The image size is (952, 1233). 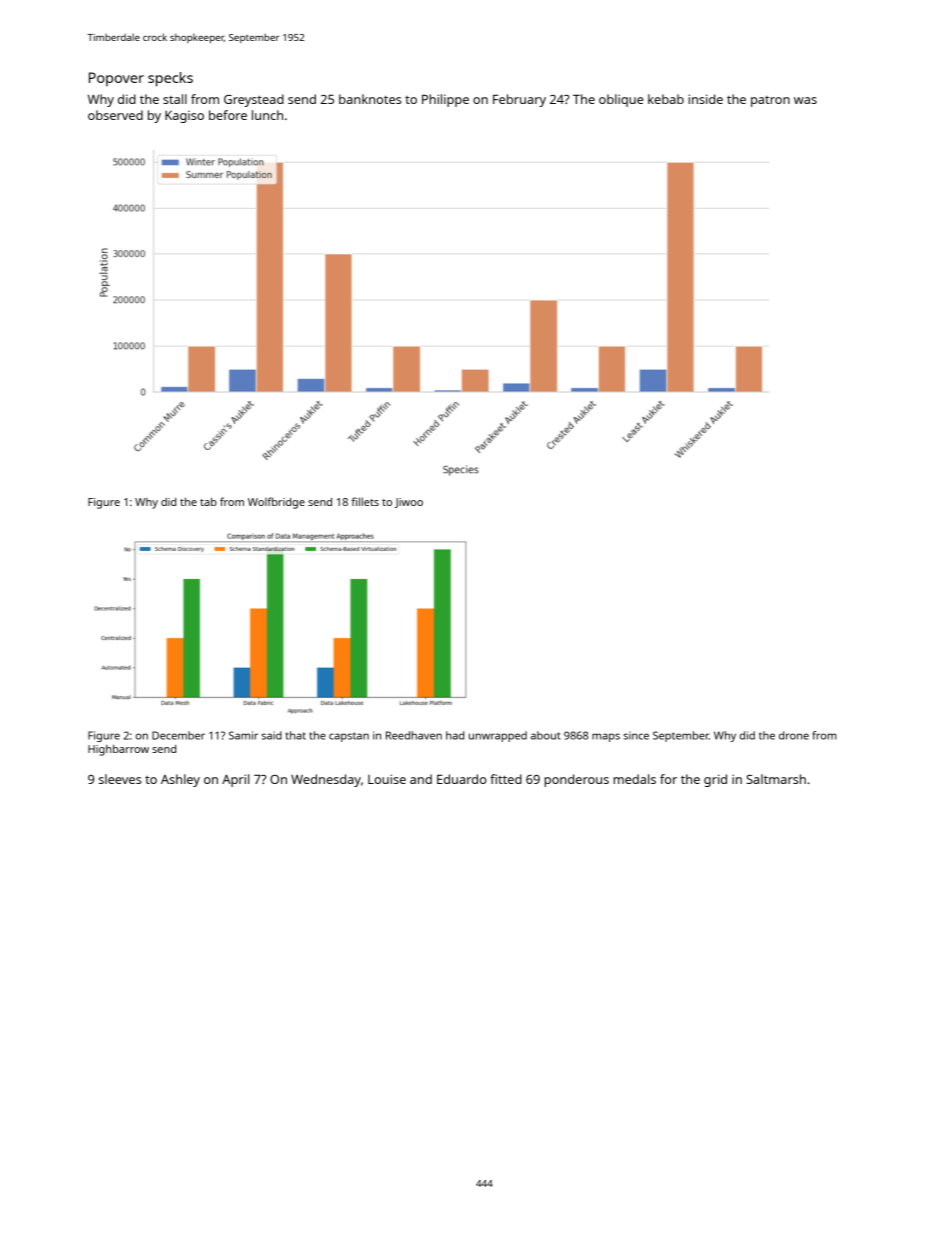 What do you see at coordinates (116, 79) in the page?
I see `Popover` at bounding box center [116, 79].
